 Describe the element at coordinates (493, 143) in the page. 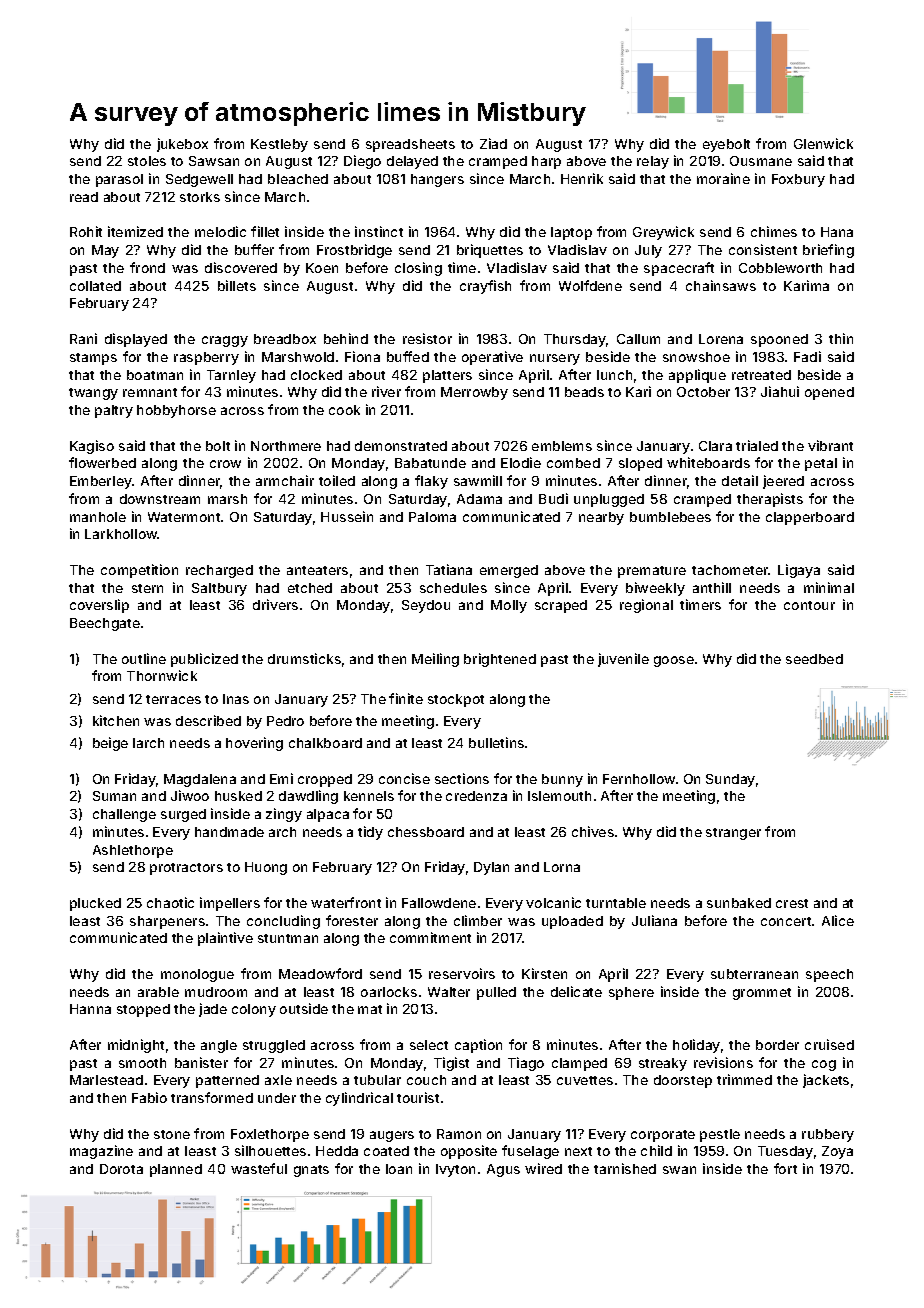

I see `Ziad` at that location.
